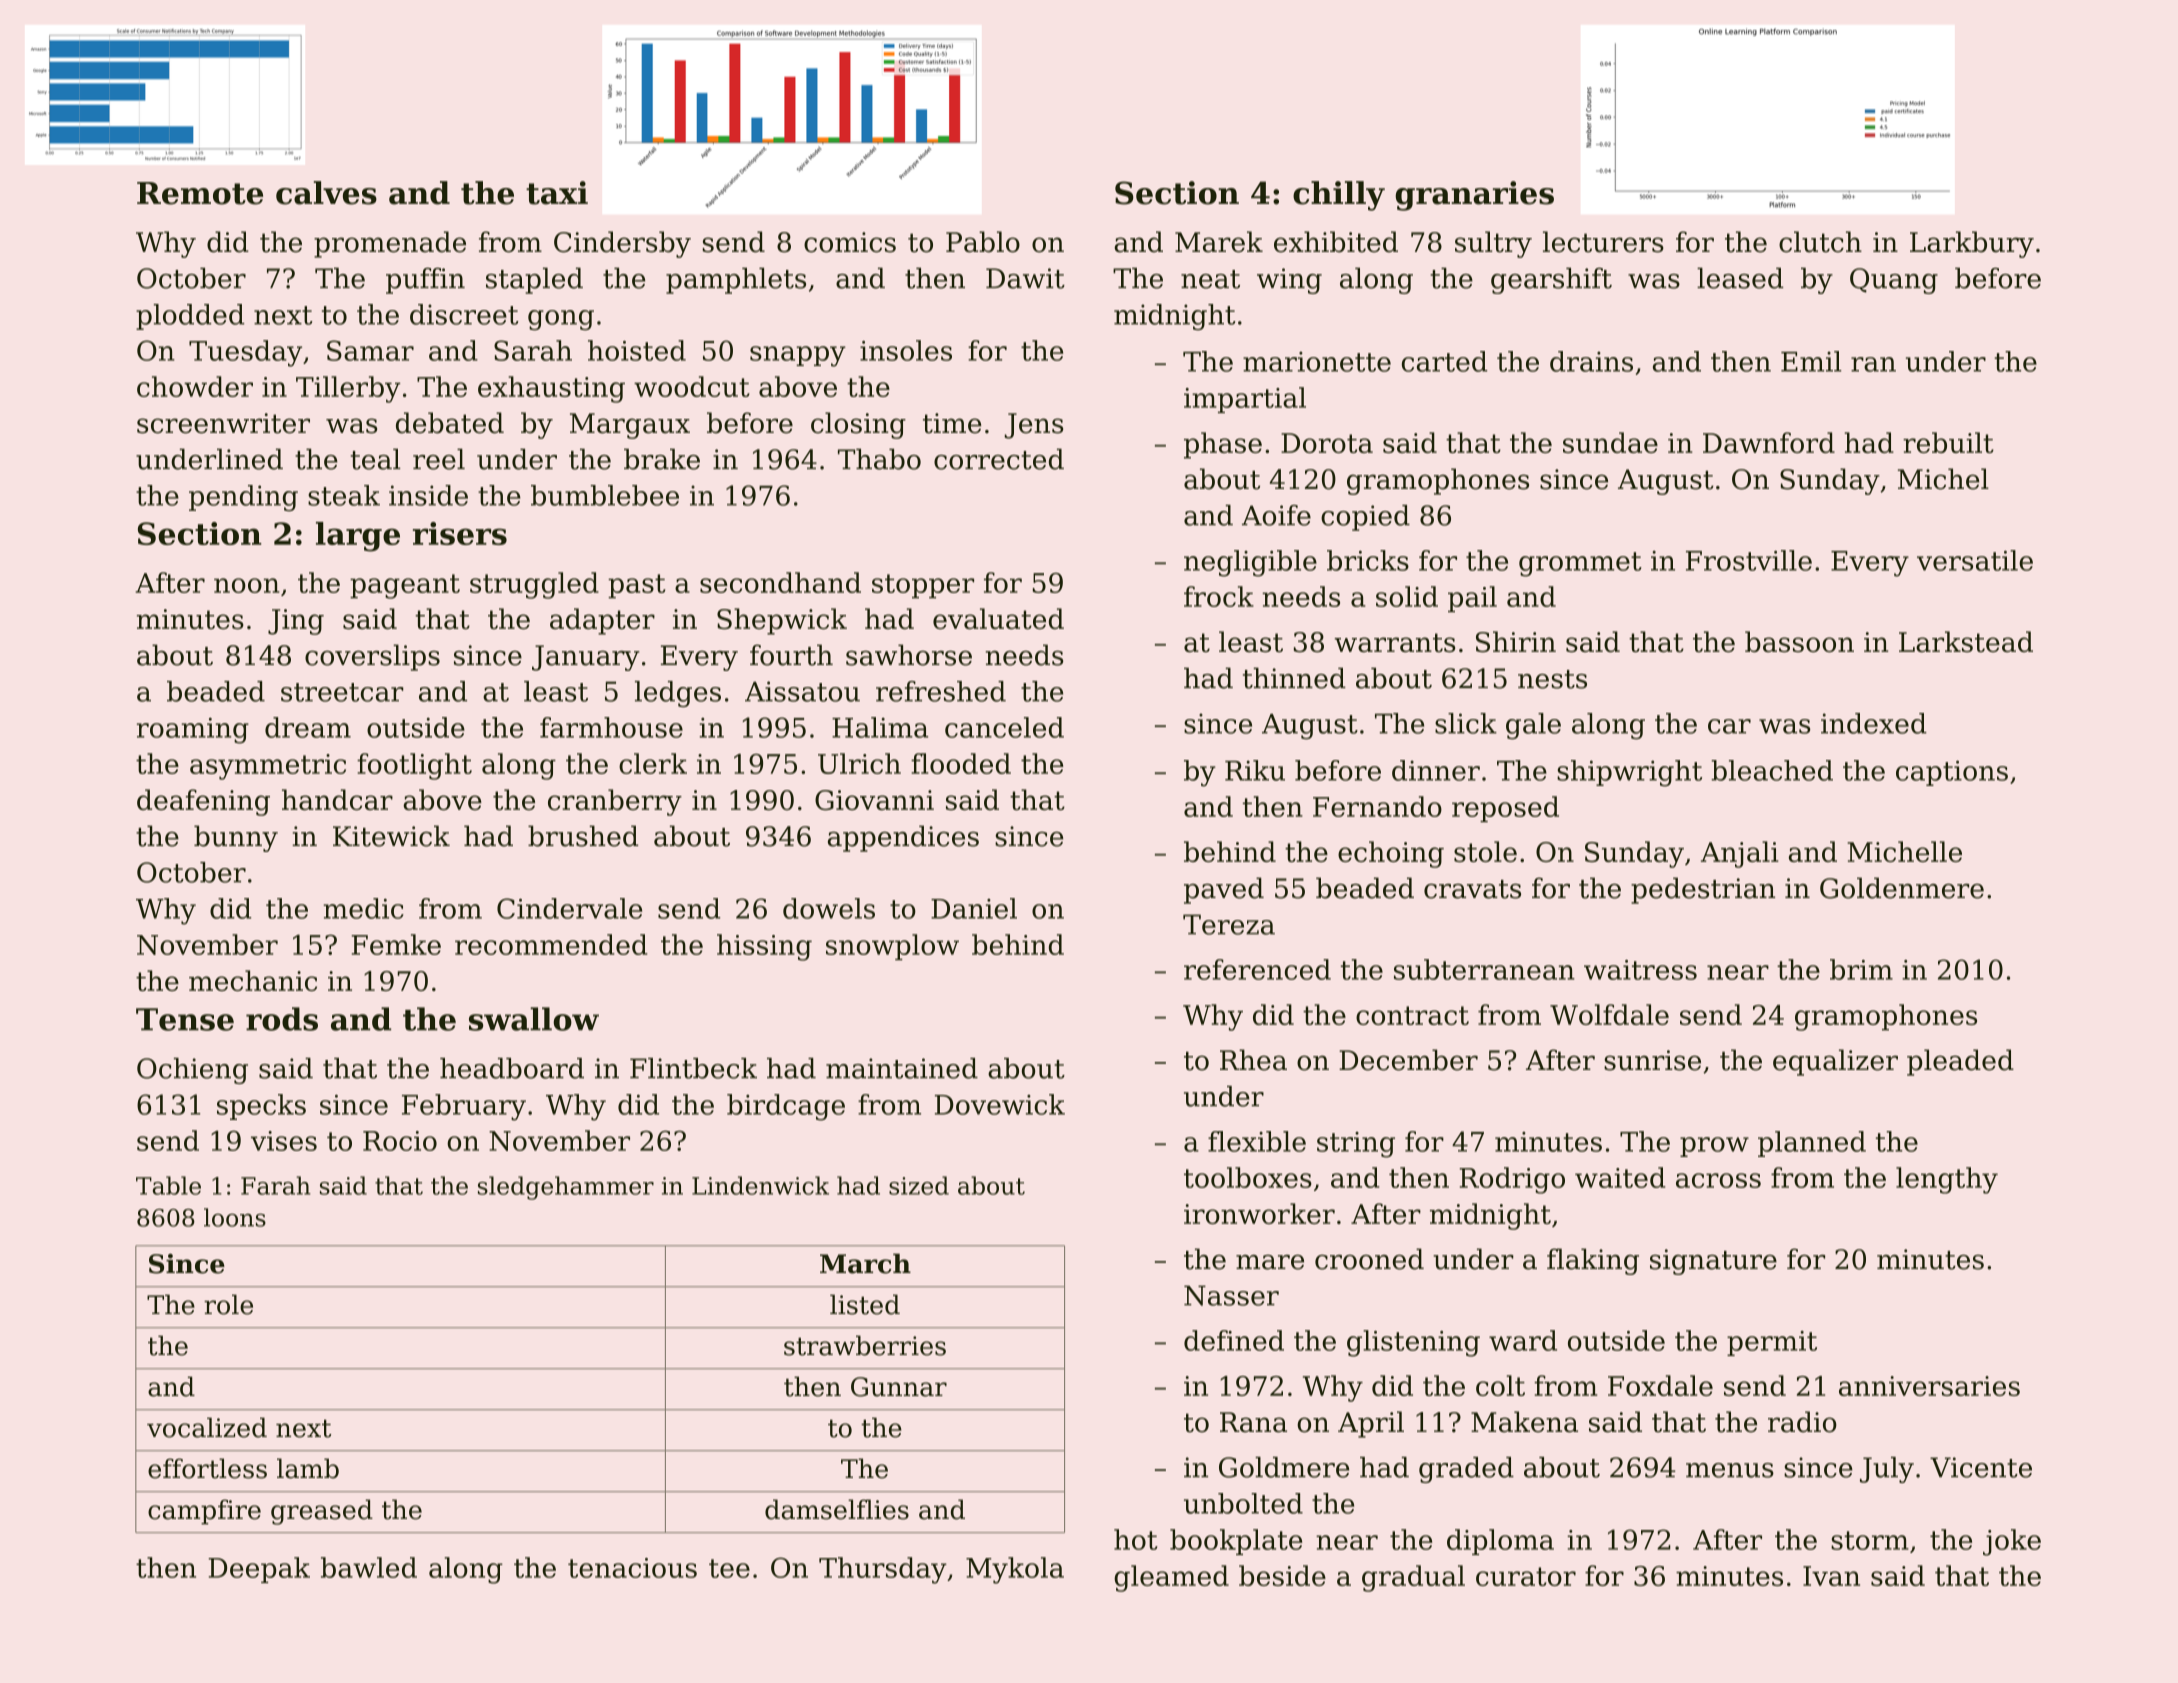 This screenshot has height=1683, width=2178. I want to click on calves, so click(326, 193).
